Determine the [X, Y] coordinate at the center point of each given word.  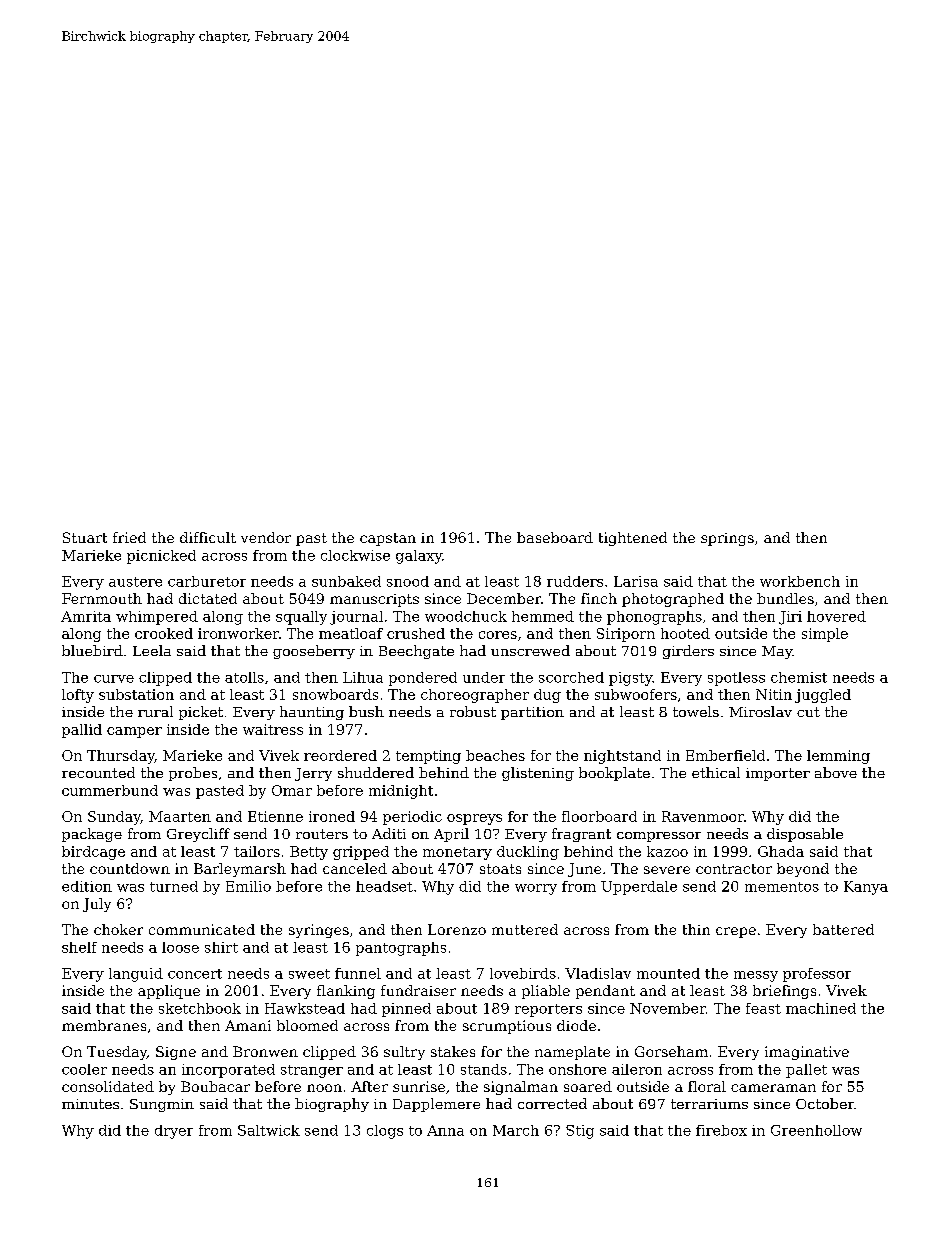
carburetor [207, 581]
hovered [836, 616]
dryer [174, 1132]
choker [118, 929]
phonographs [654, 618]
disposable [805, 835]
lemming [838, 757]
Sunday [114, 818]
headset [384, 886]
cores [498, 635]
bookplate [614, 774]
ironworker [238, 633]
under [484, 677]
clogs [385, 1132]
